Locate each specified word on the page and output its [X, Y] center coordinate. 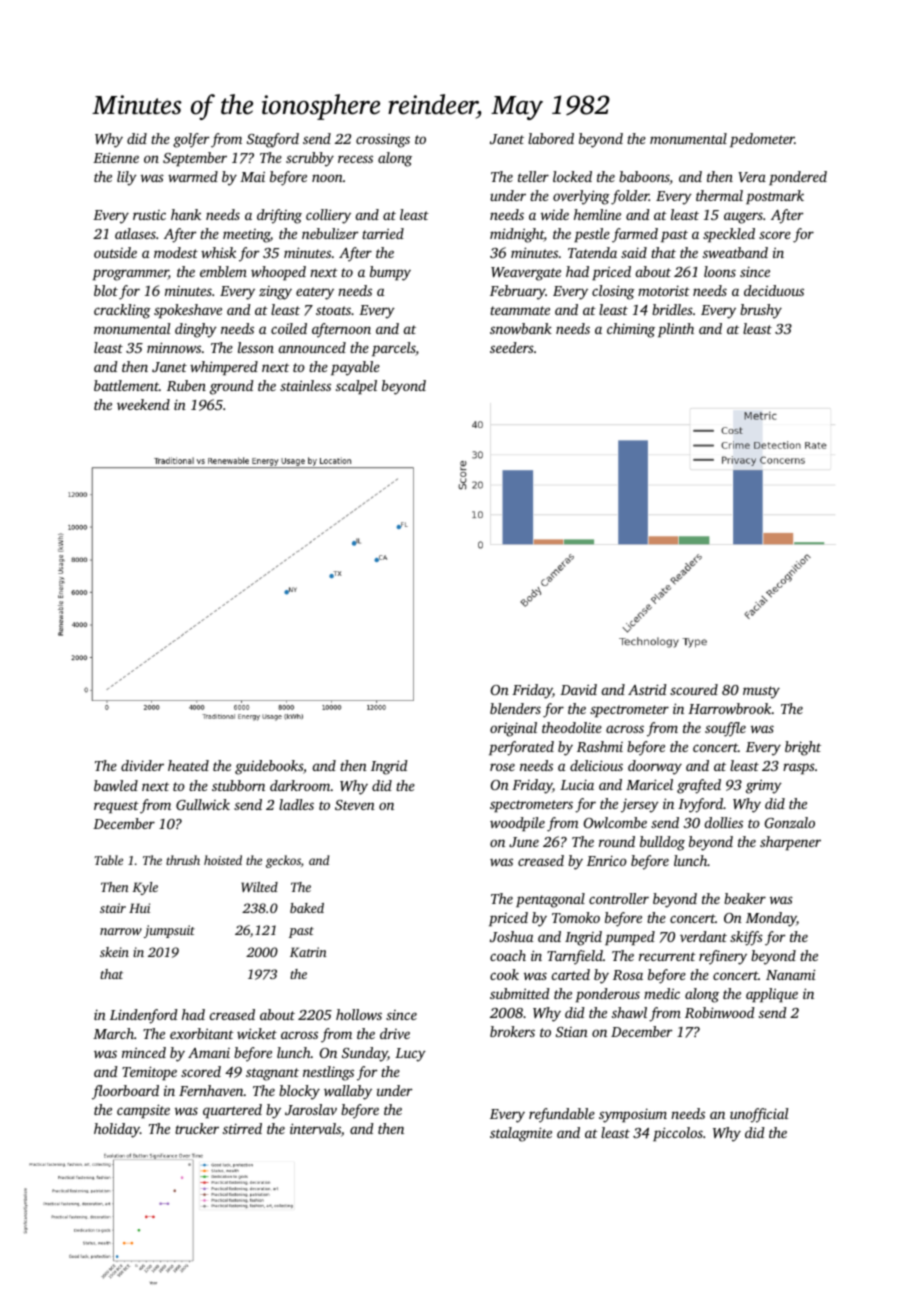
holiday [117, 1130]
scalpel [356, 387]
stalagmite [521, 1134]
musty [761, 692]
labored [551, 138]
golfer [191, 140]
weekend [143, 404]
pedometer [762, 140]
